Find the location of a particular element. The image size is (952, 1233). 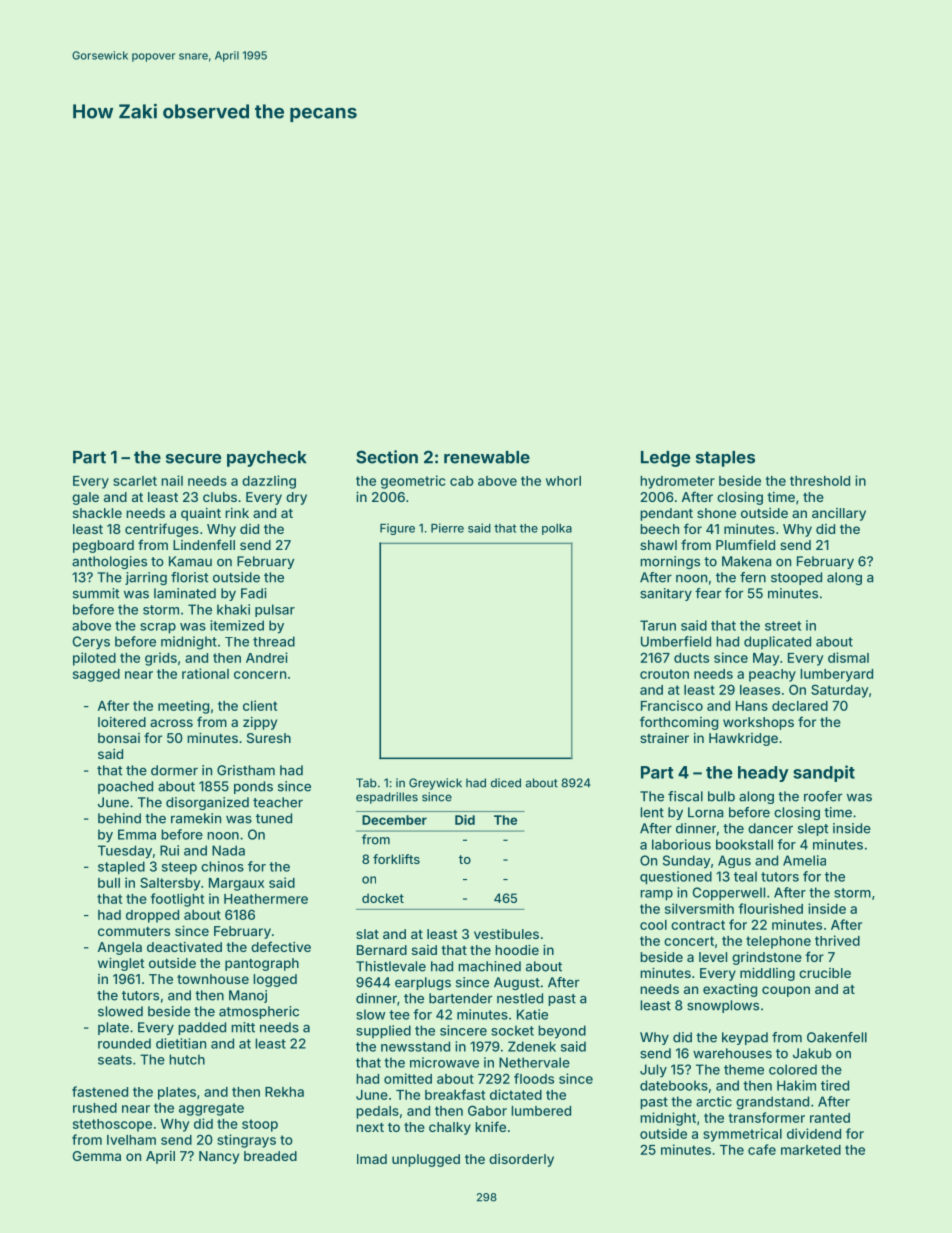

sandpit is located at coordinates (824, 773).
